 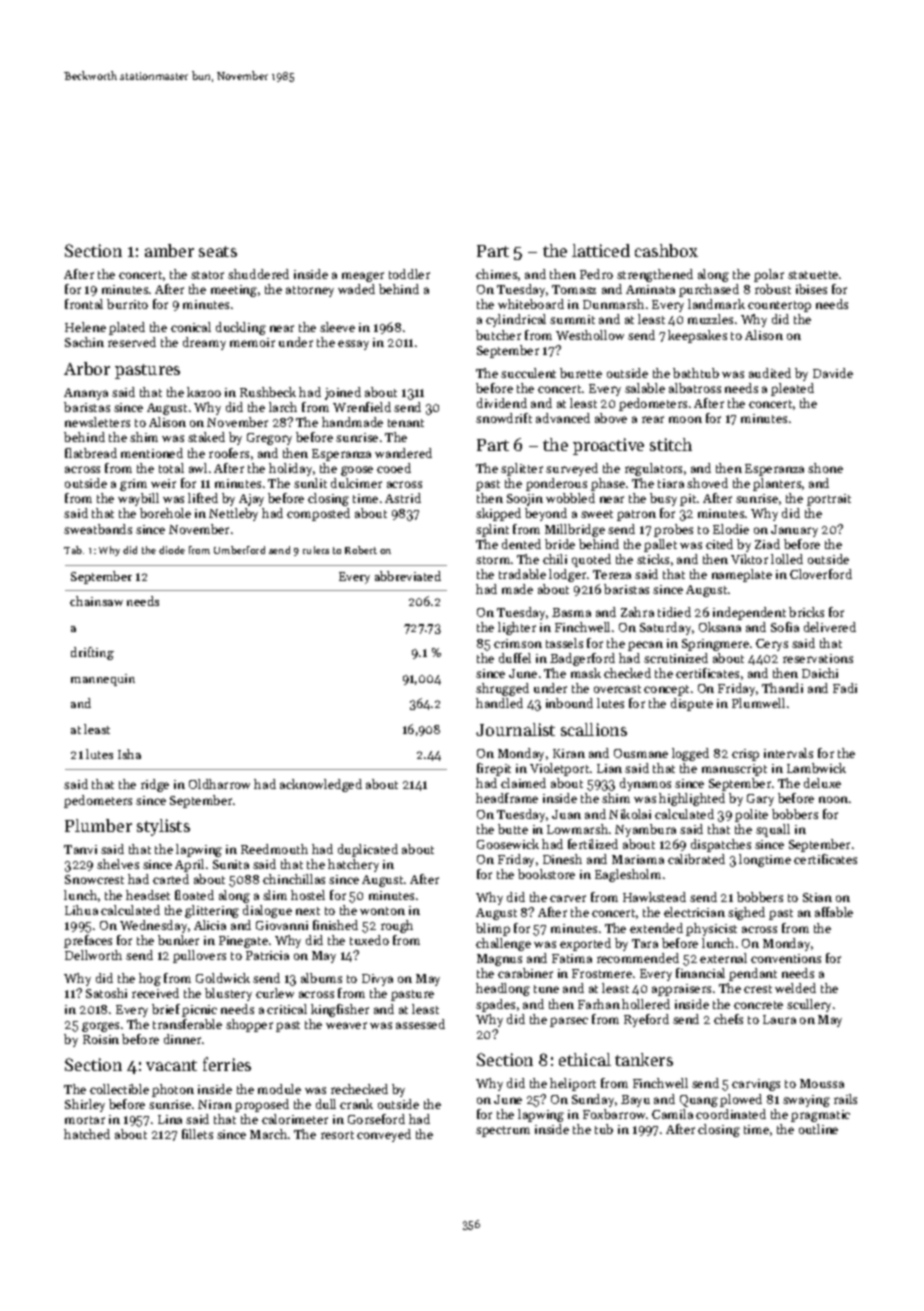 I want to click on photon, so click(x=173, y=1090).
